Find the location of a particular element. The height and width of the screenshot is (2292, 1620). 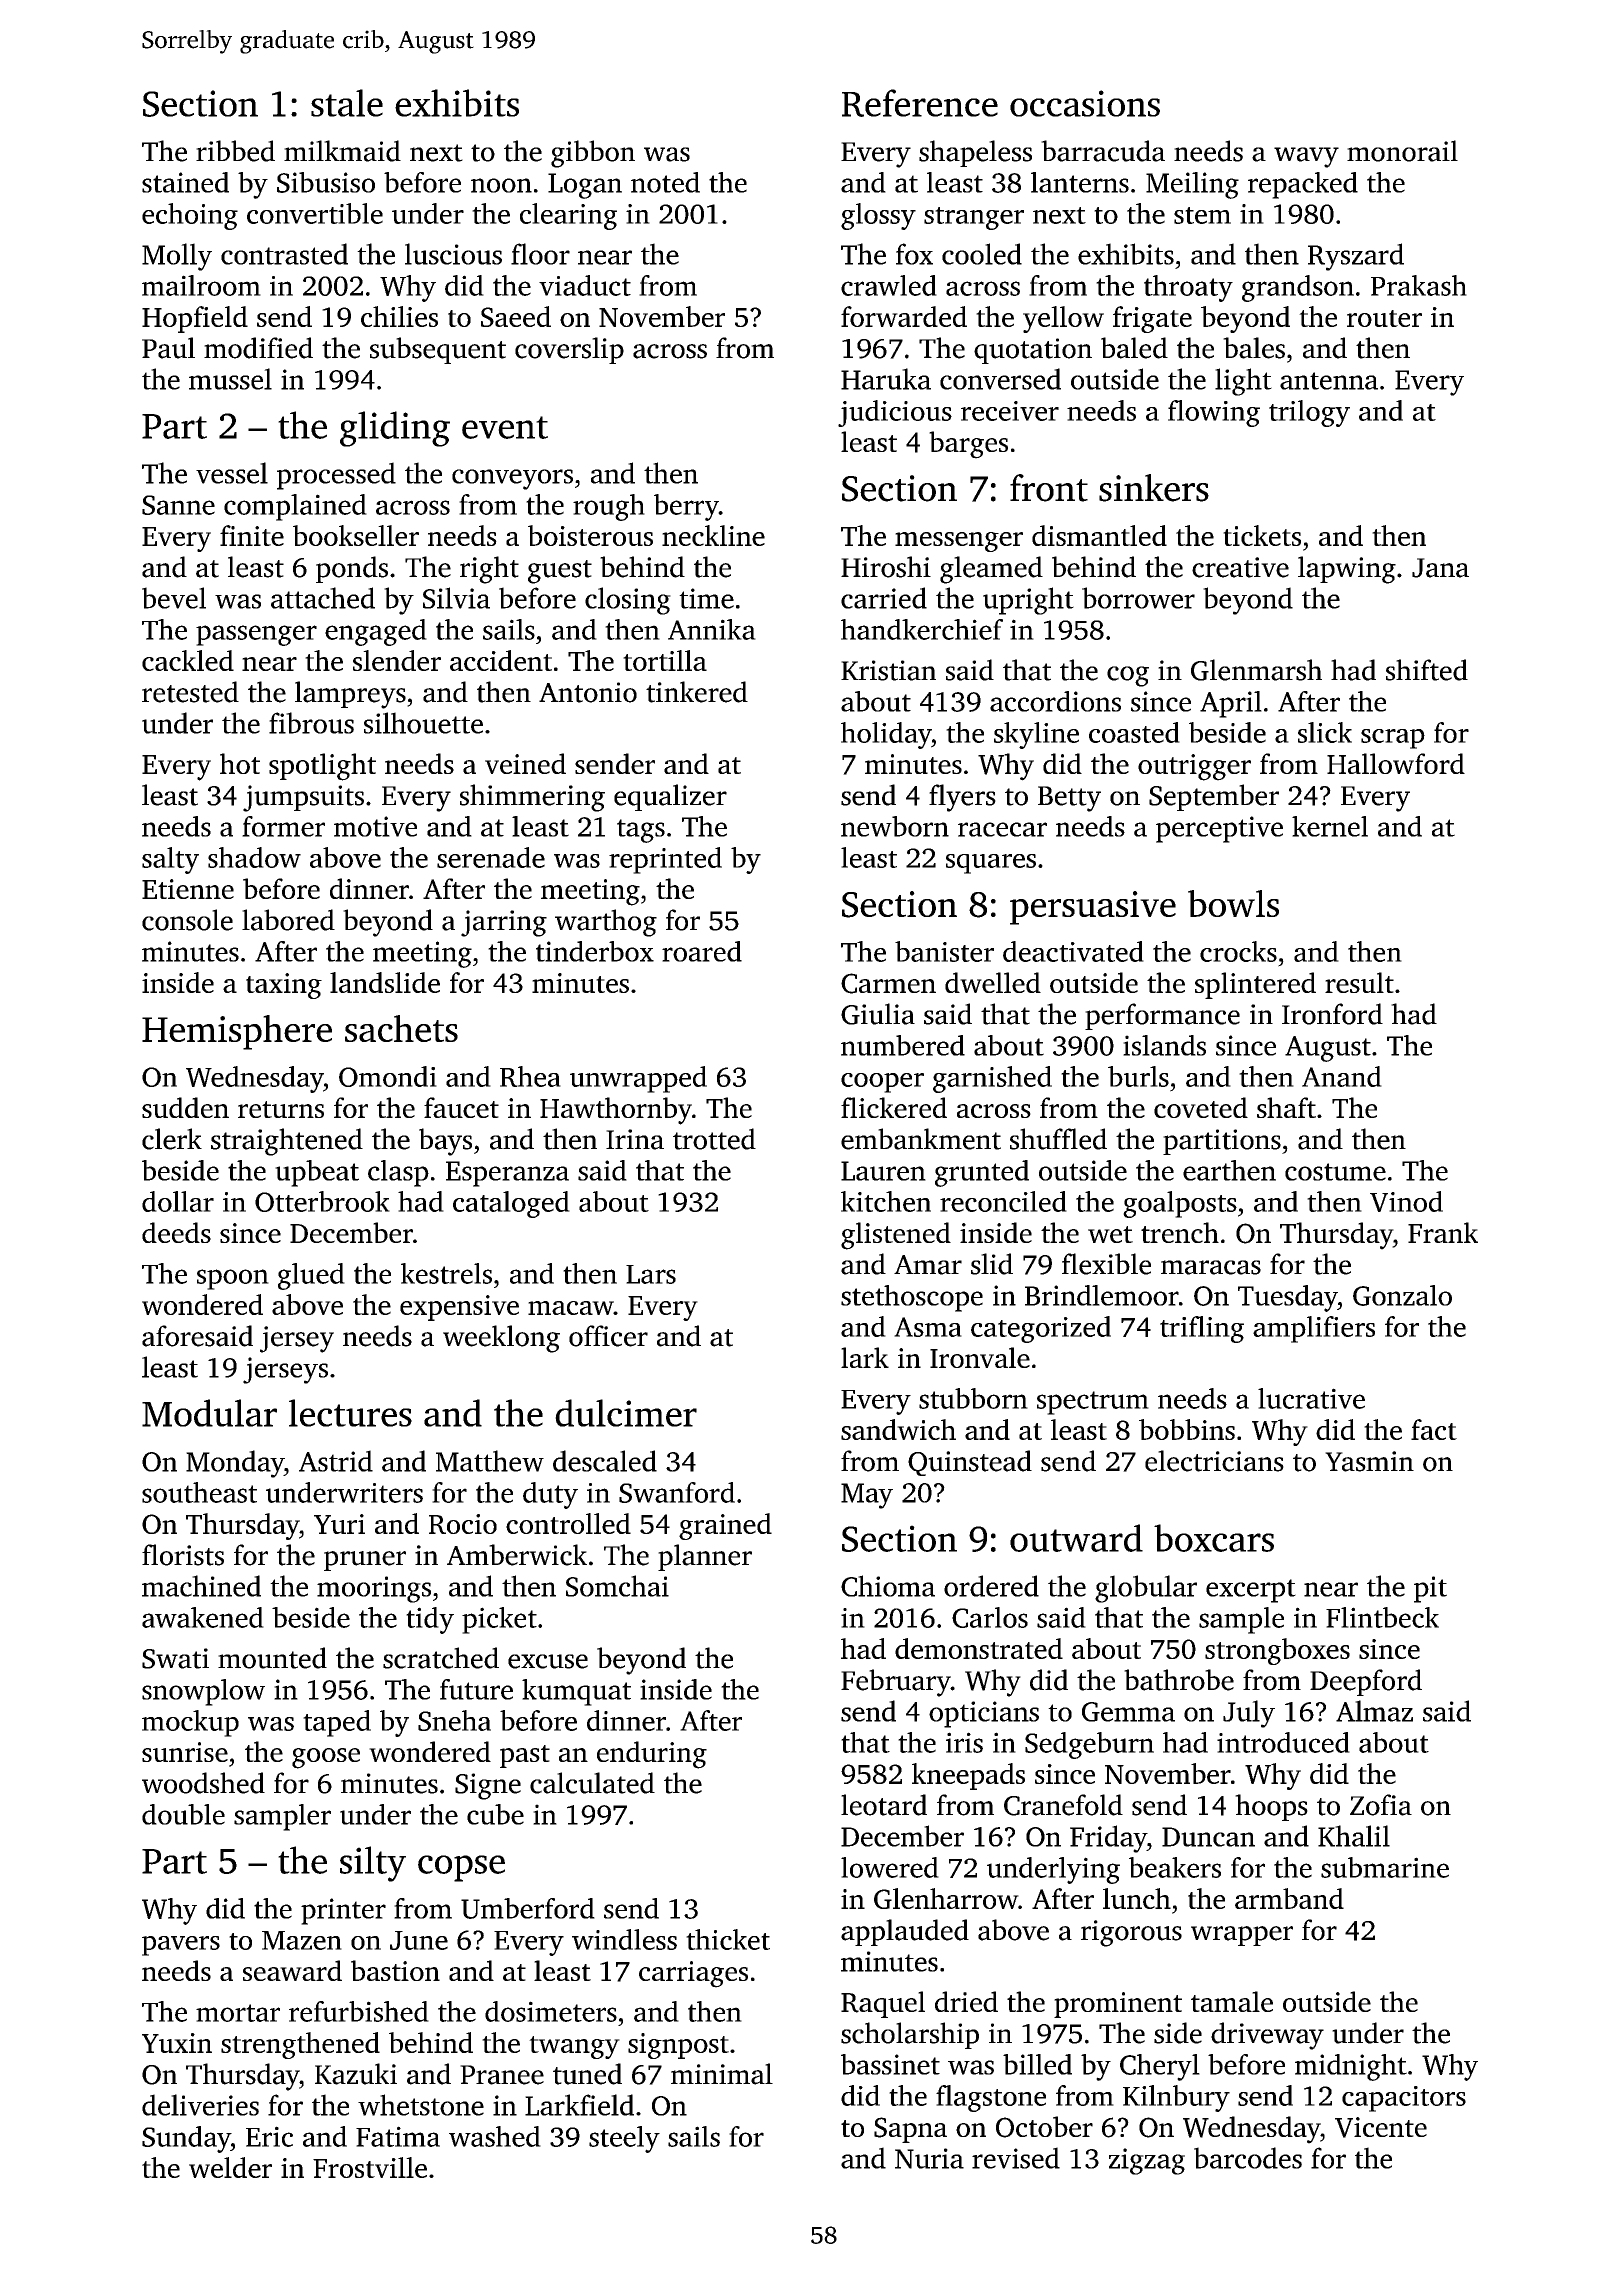

Vicente is located at coordinates (1381, 2127).
